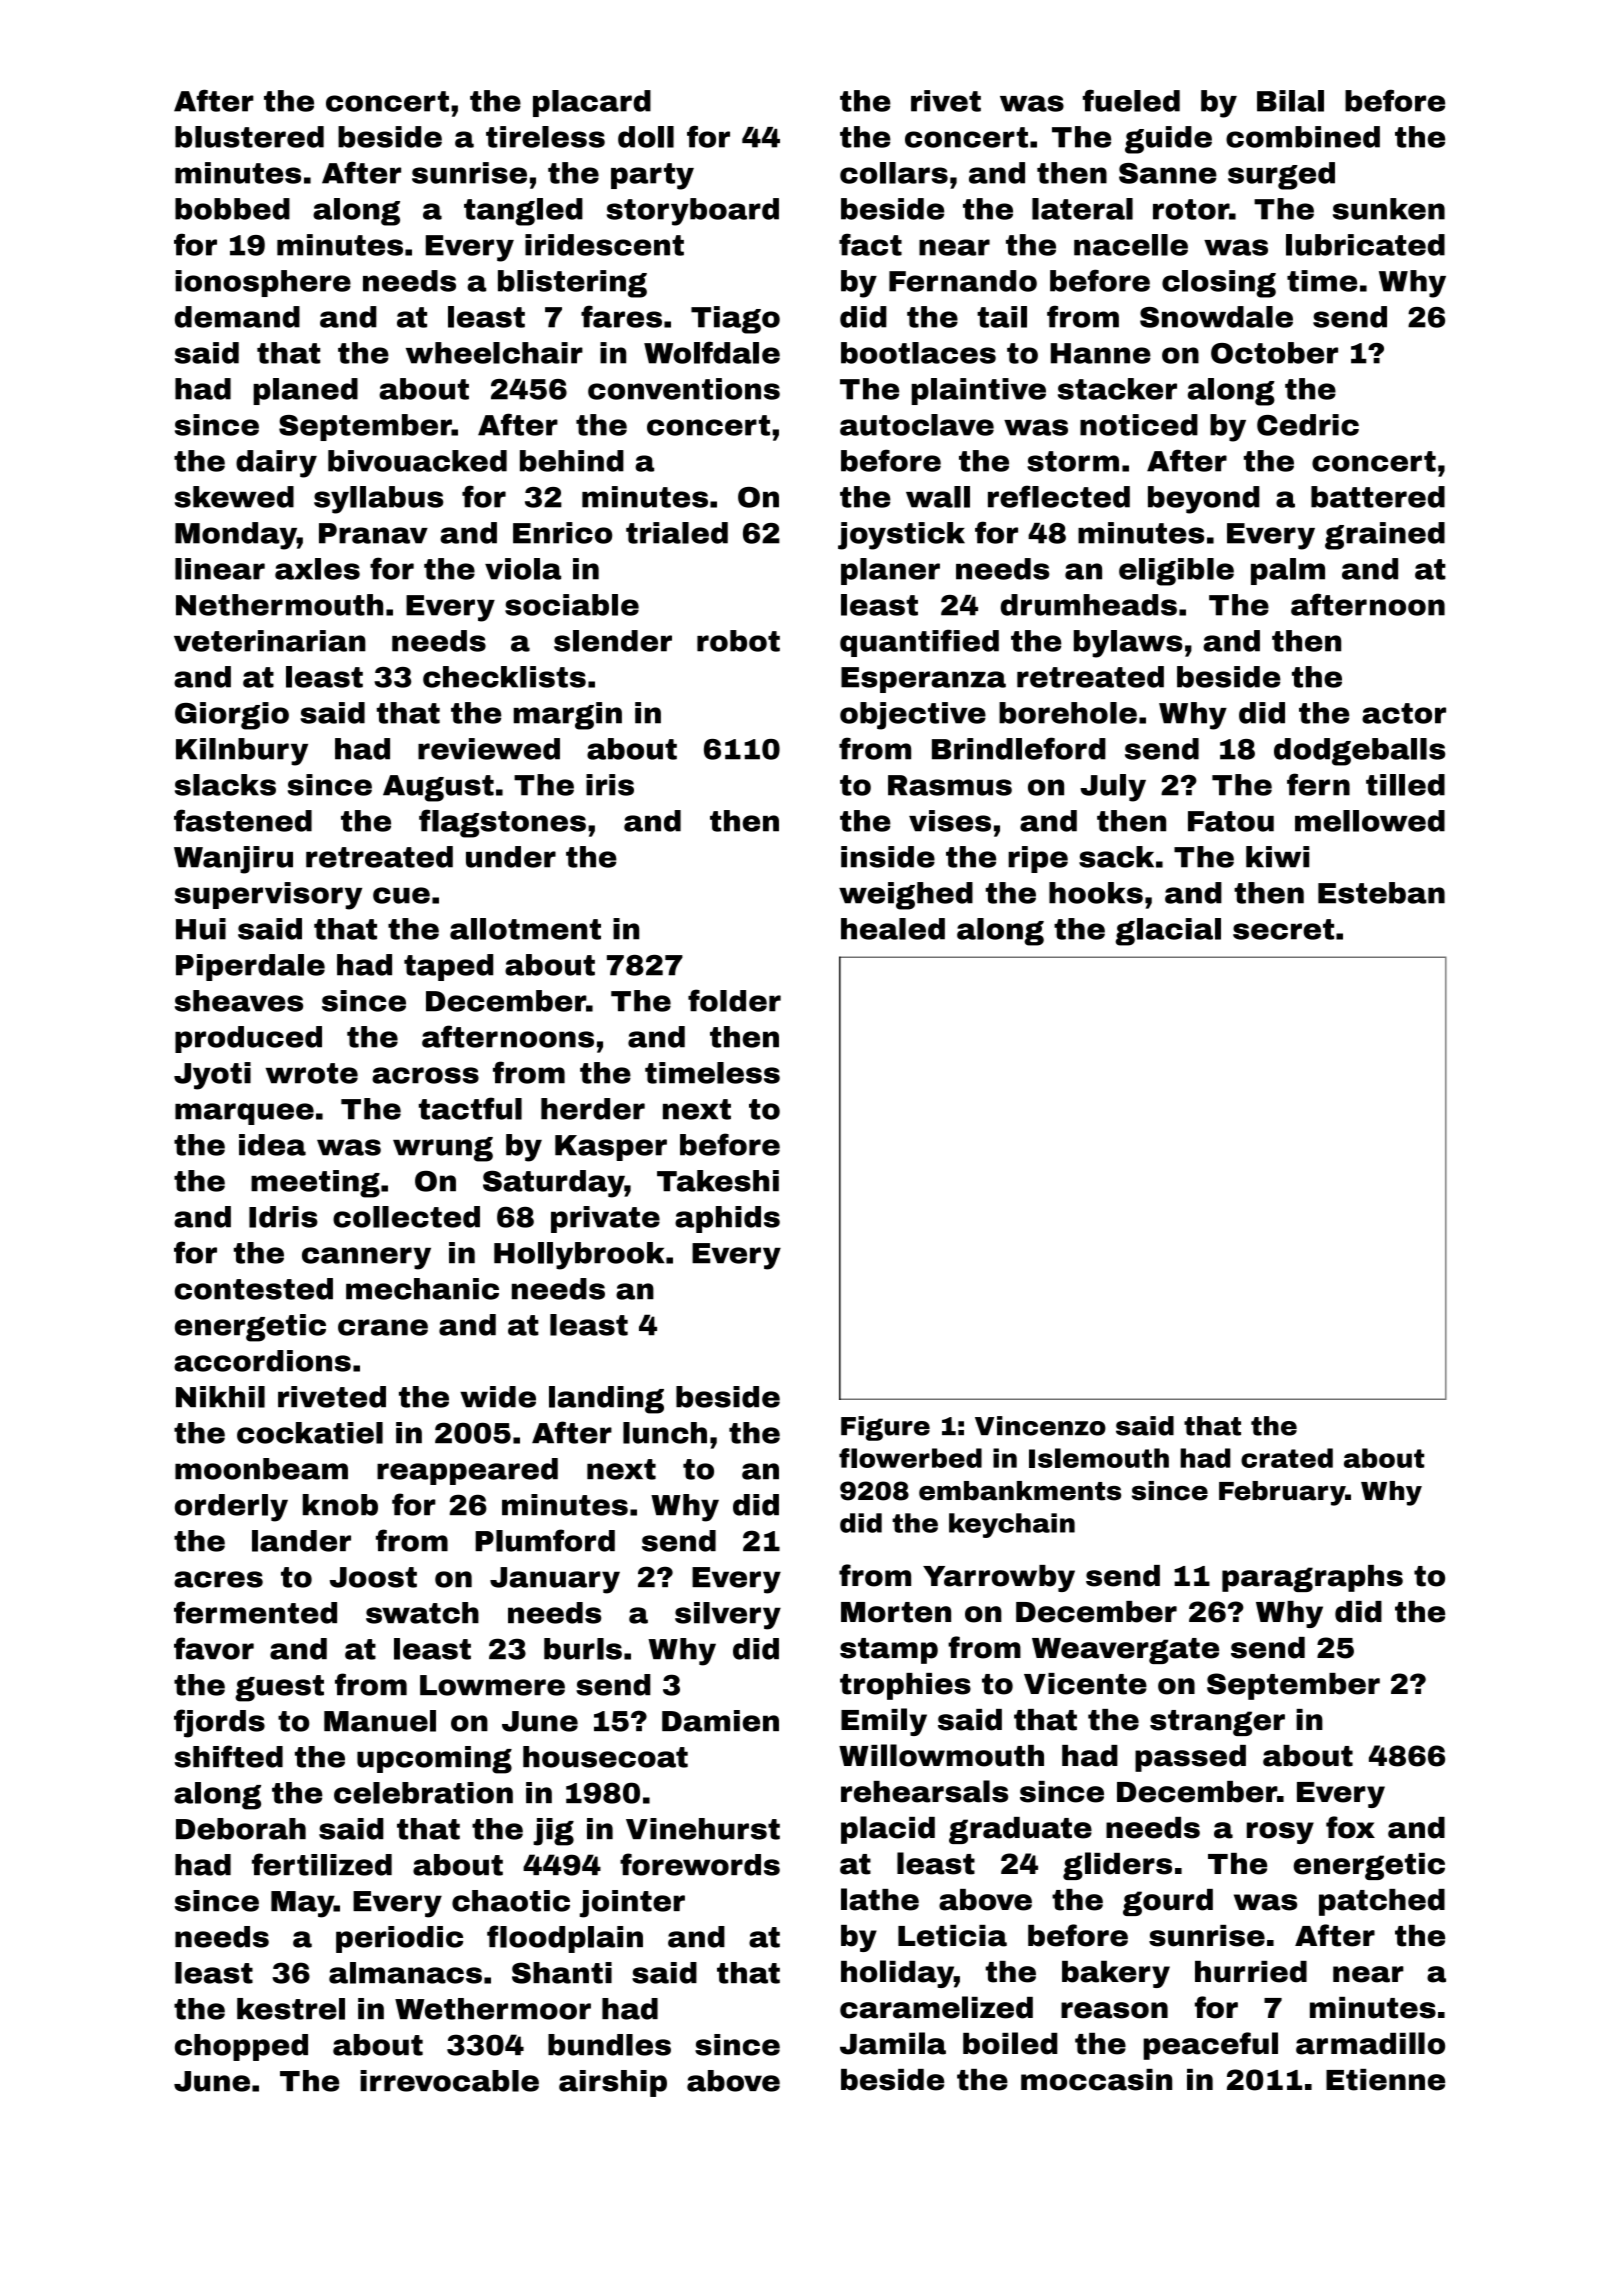  Describe the element at coordinates (449, 2081) in the document. I see `irrevocable` at that location.
